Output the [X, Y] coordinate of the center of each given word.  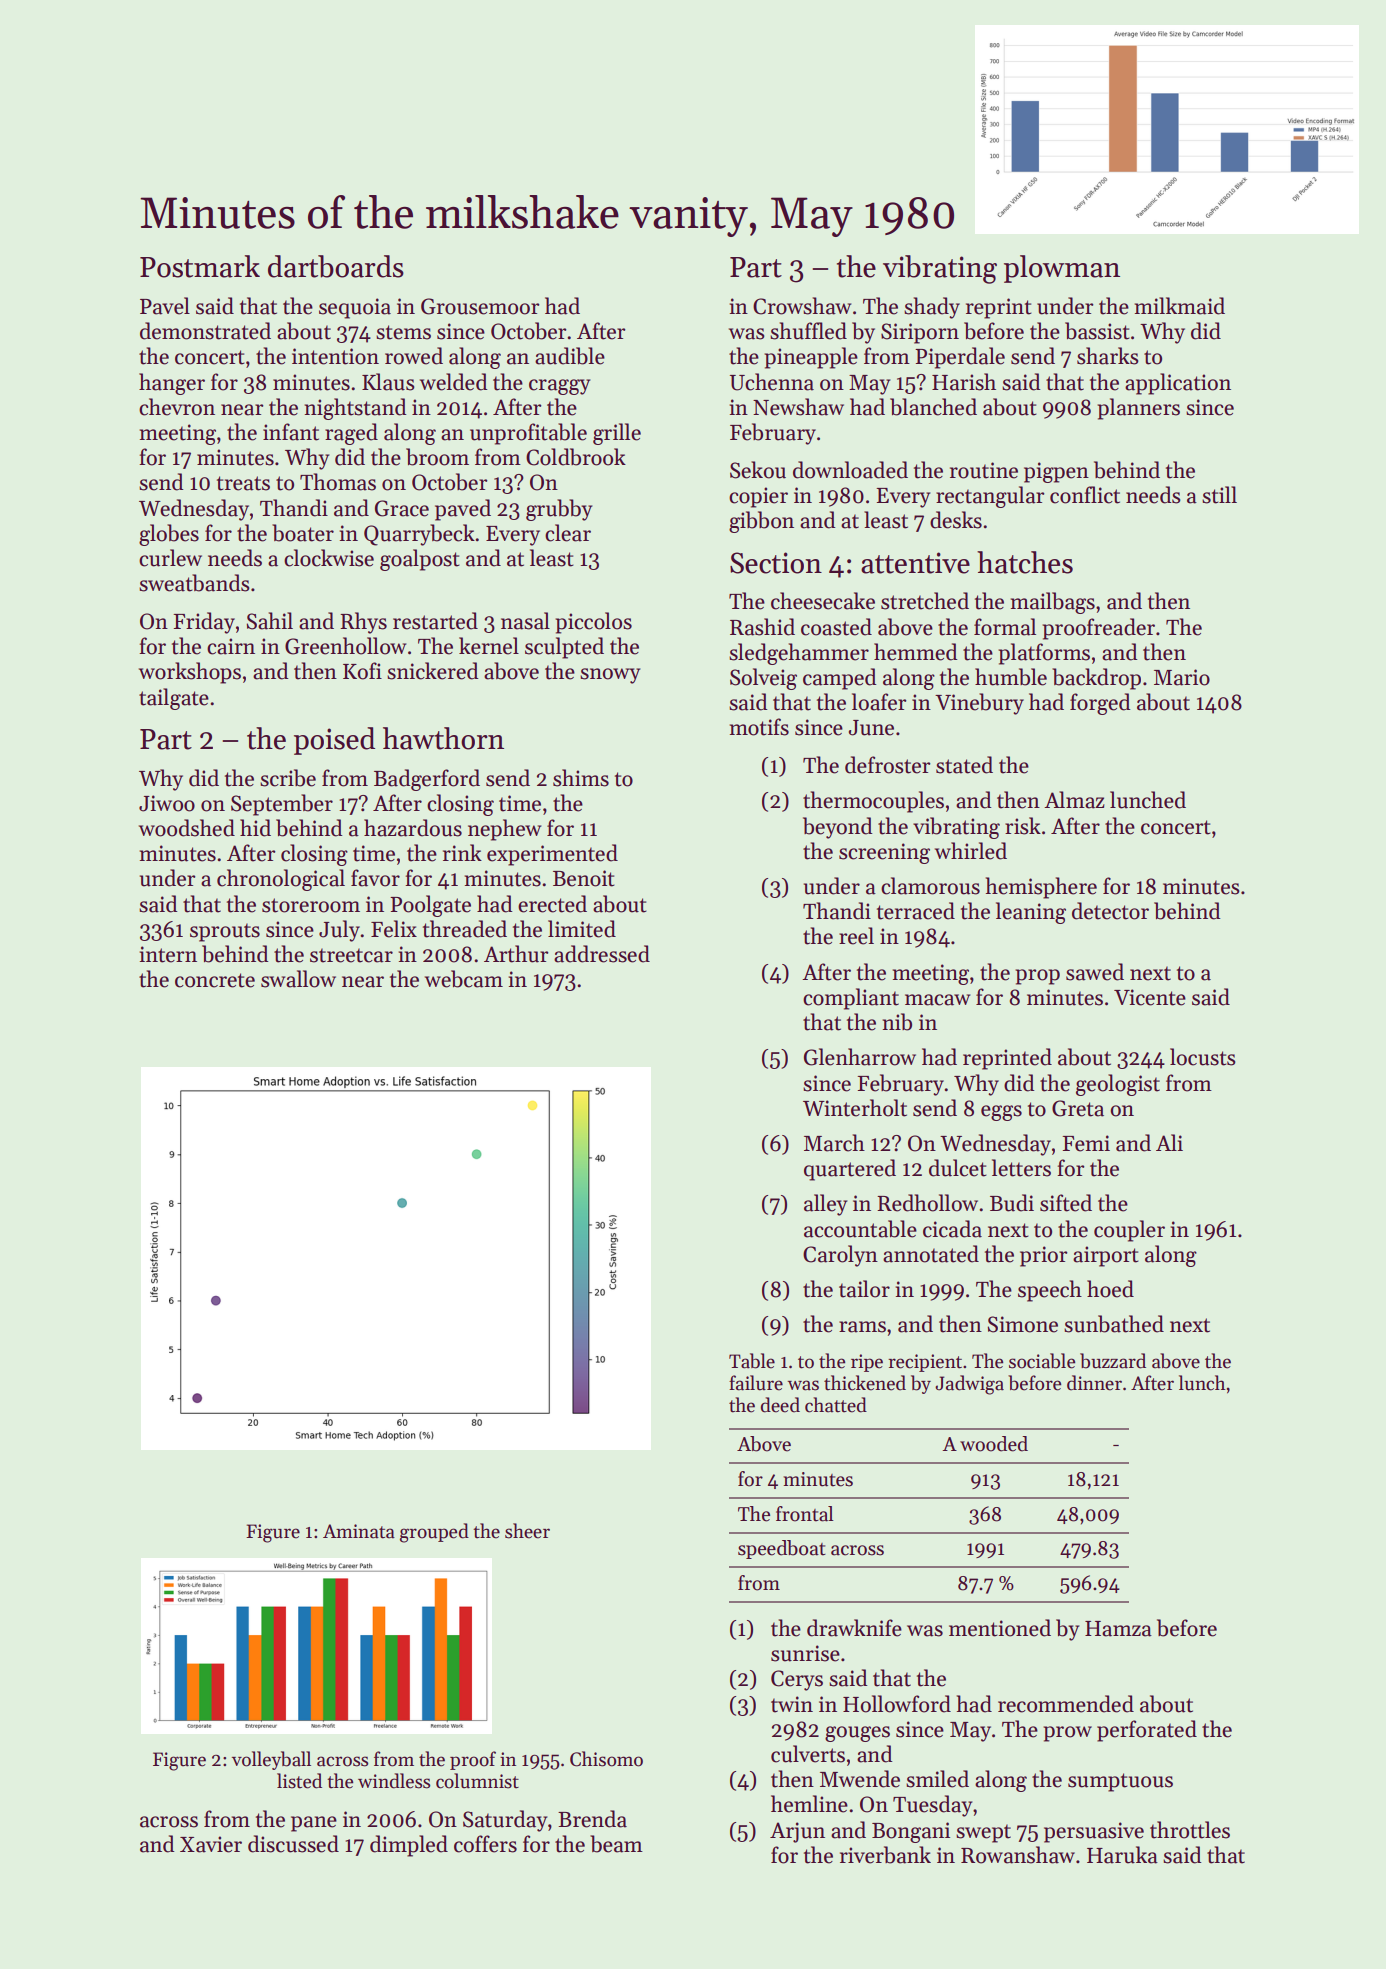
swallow [298, 979]
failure [756, 1383]
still [1219, 495]
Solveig [763, 679]
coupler [1129, 1231]
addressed [602, 954]
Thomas [338, 482]
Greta [1078, 1108]
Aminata [359, 1531]
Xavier [211, 1844]
